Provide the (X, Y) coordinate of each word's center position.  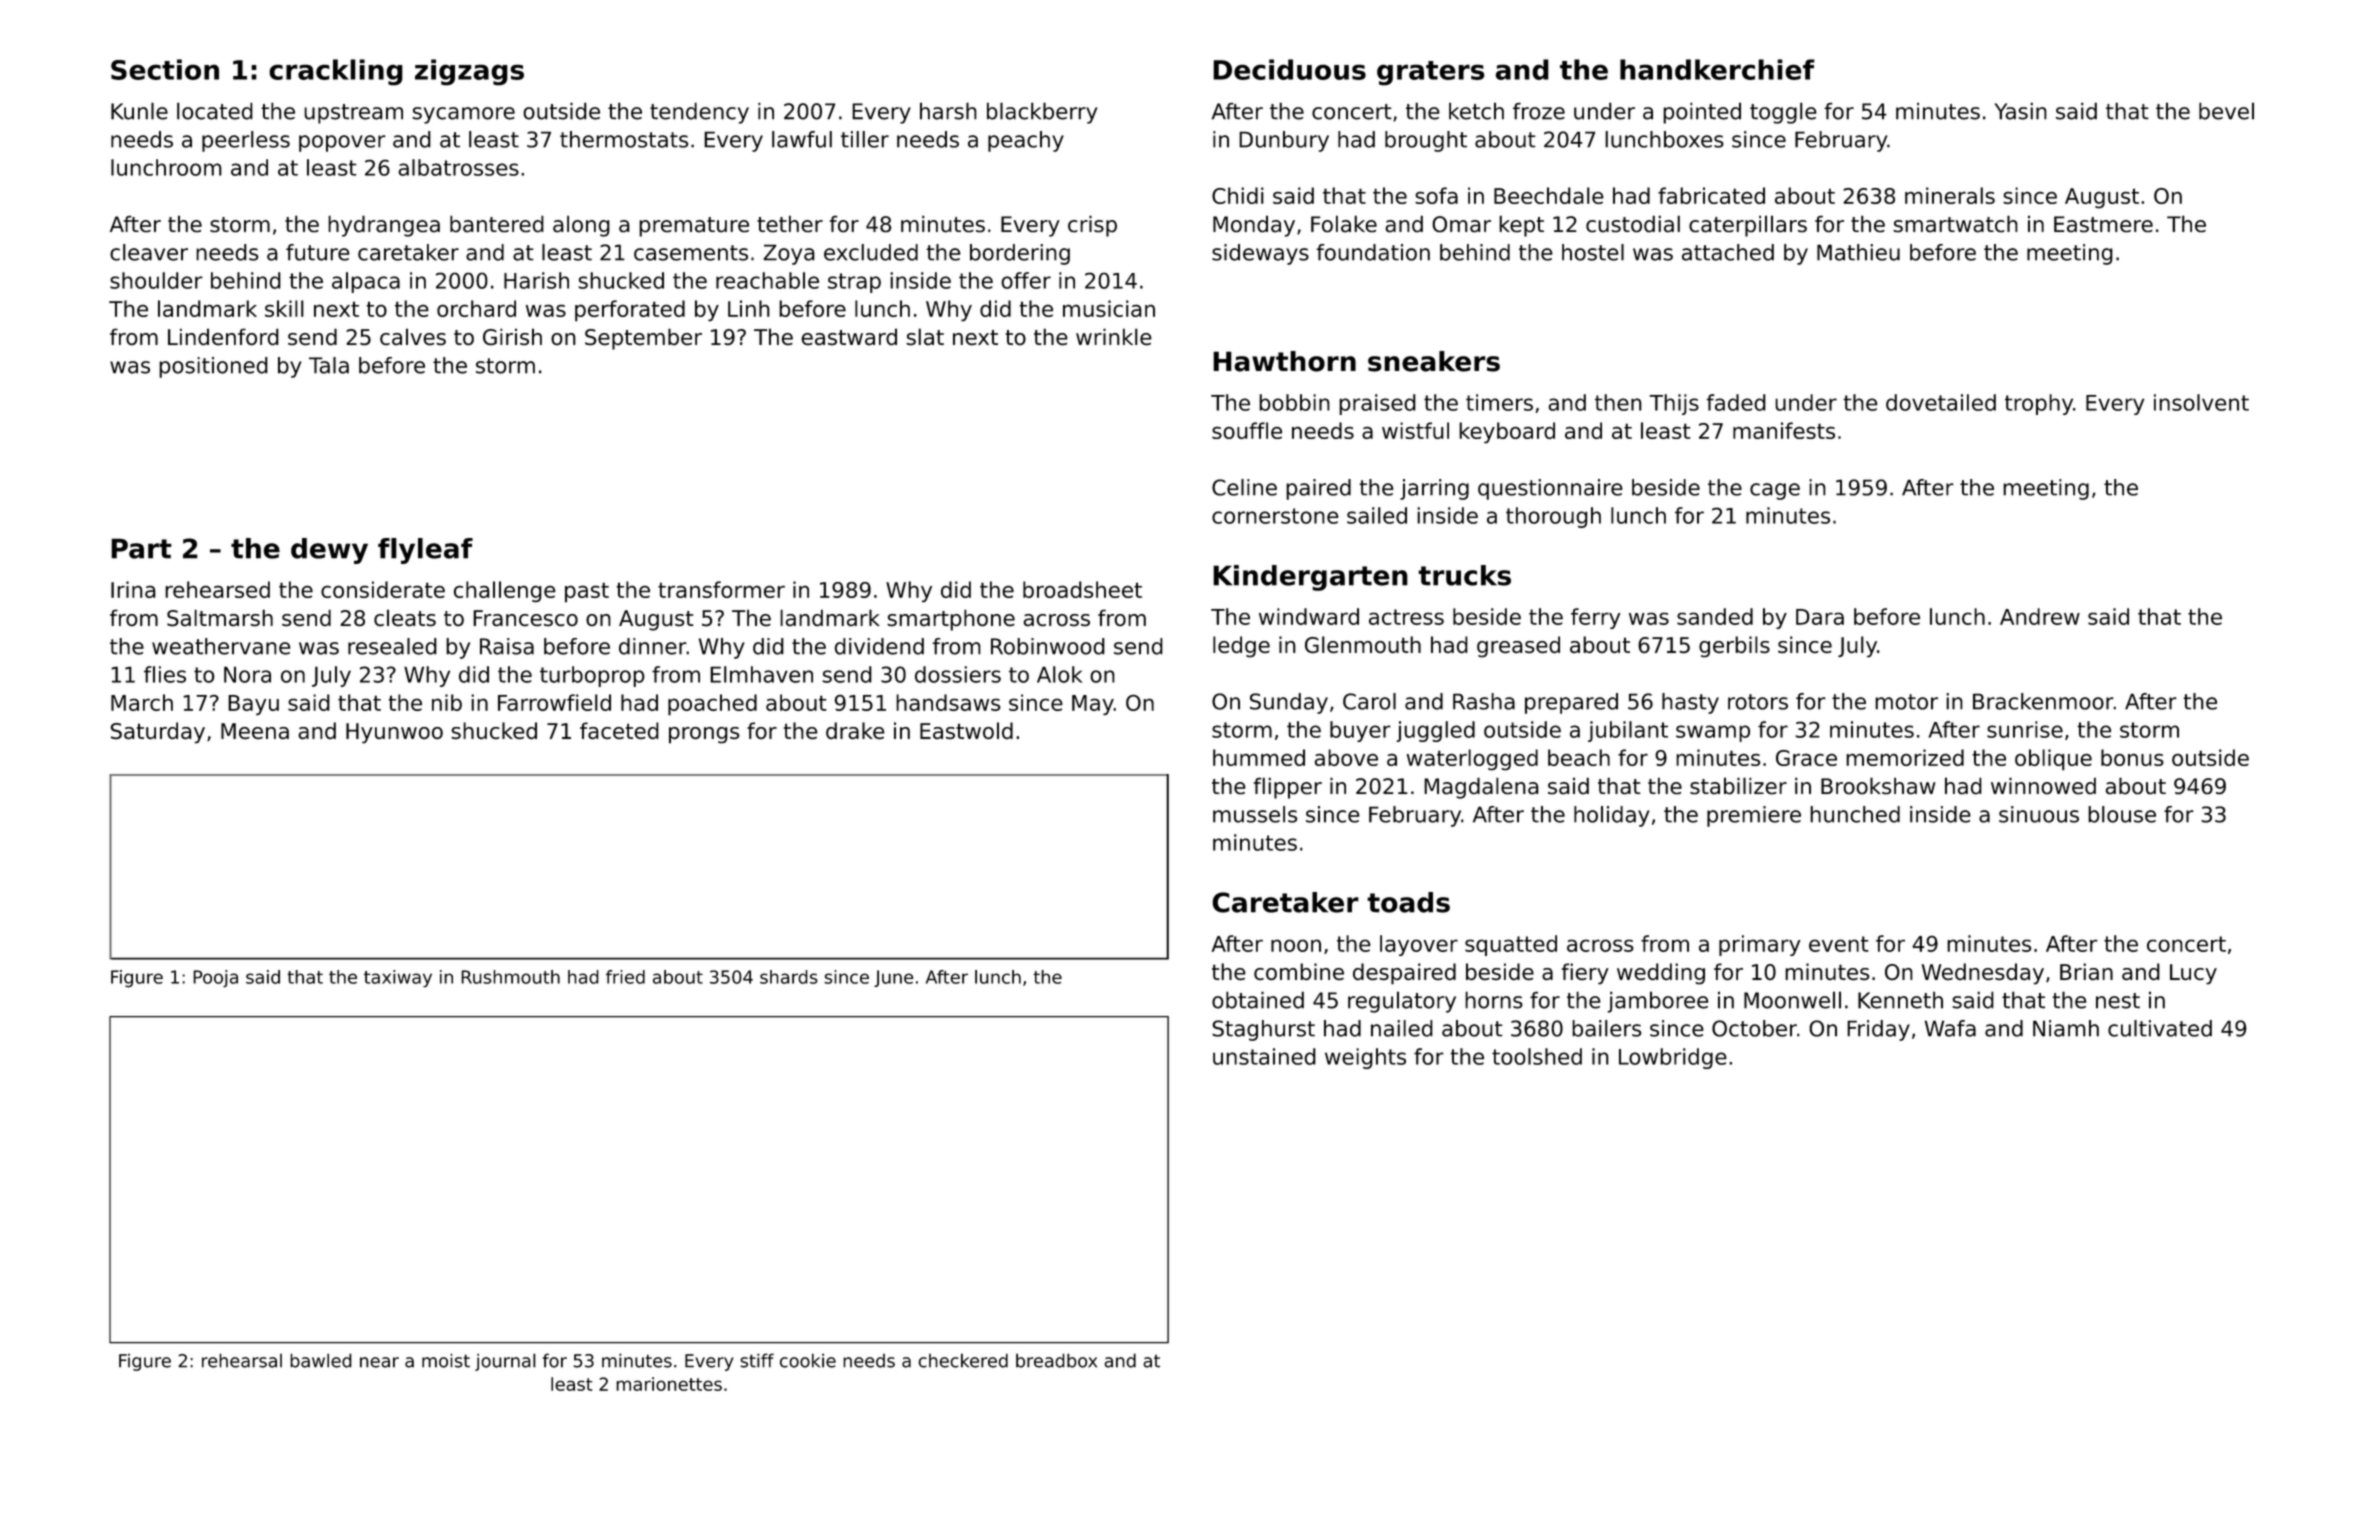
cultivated (2160, 1028)
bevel (2226, 111)
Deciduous (1289, 69)
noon (1296, 946)
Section (165, 69)
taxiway (398, 979)
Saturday (158, 732)
